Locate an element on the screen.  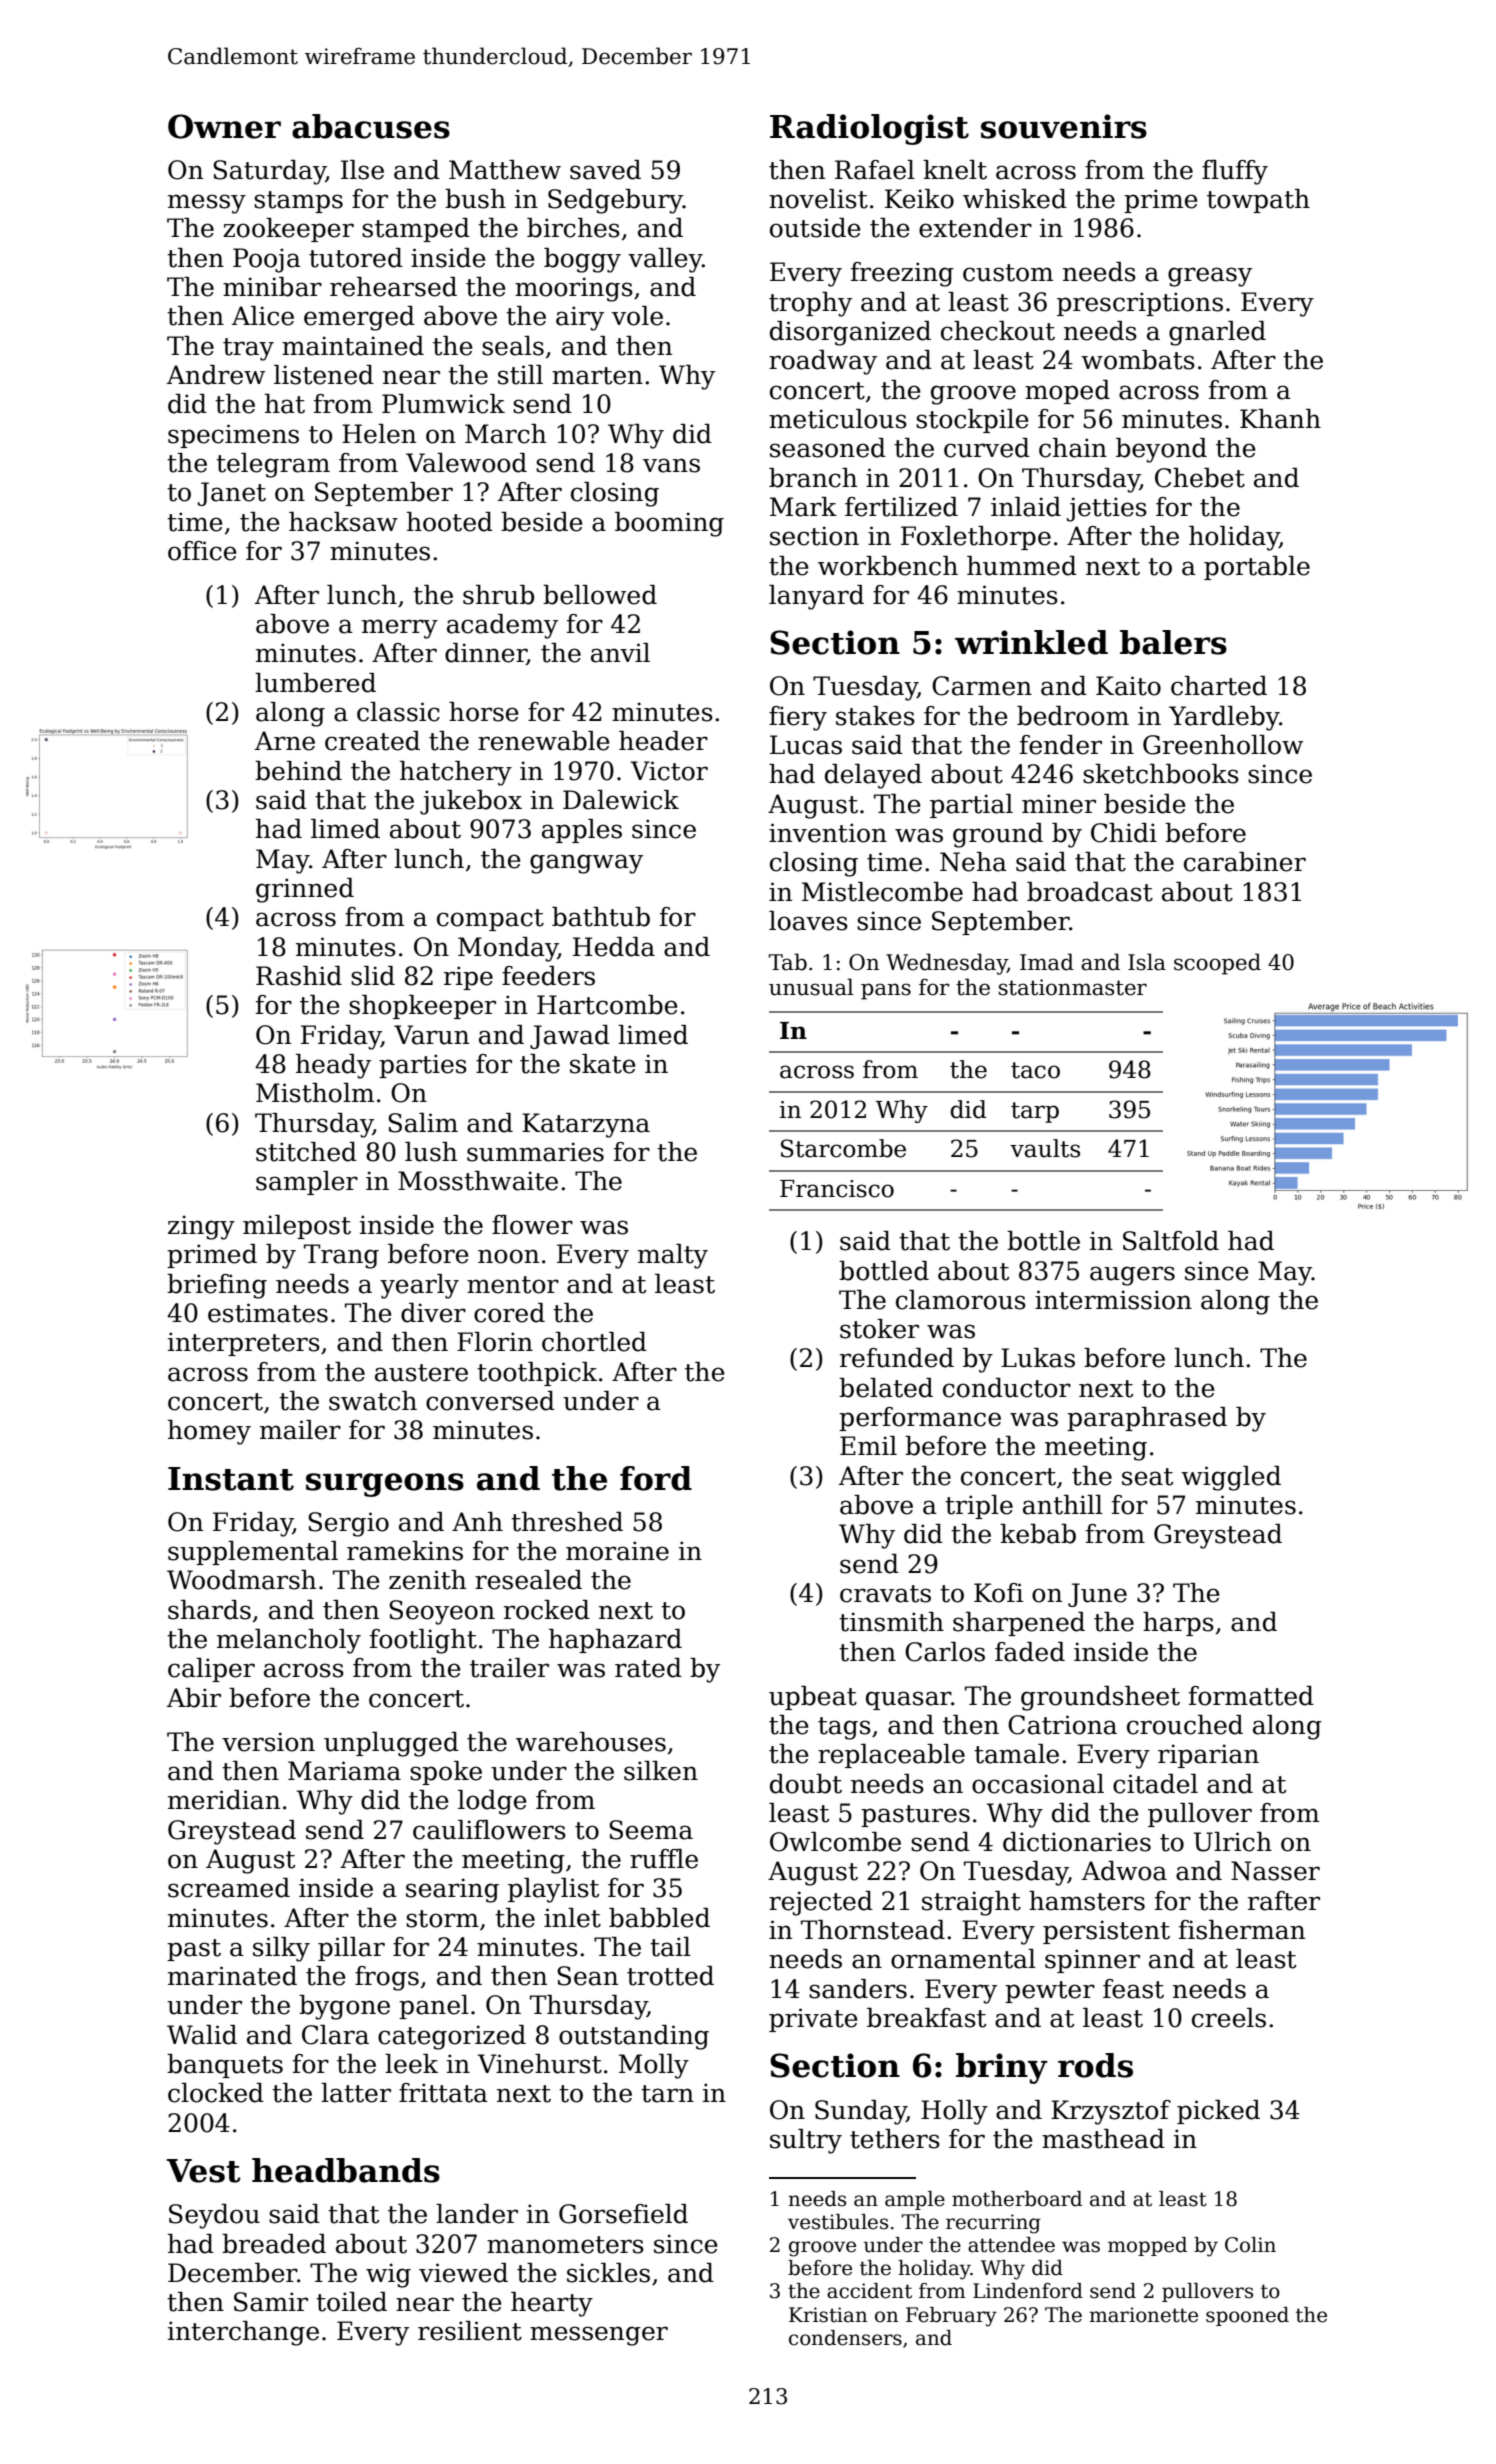
Emil is located at coordinates (868, 1445).
